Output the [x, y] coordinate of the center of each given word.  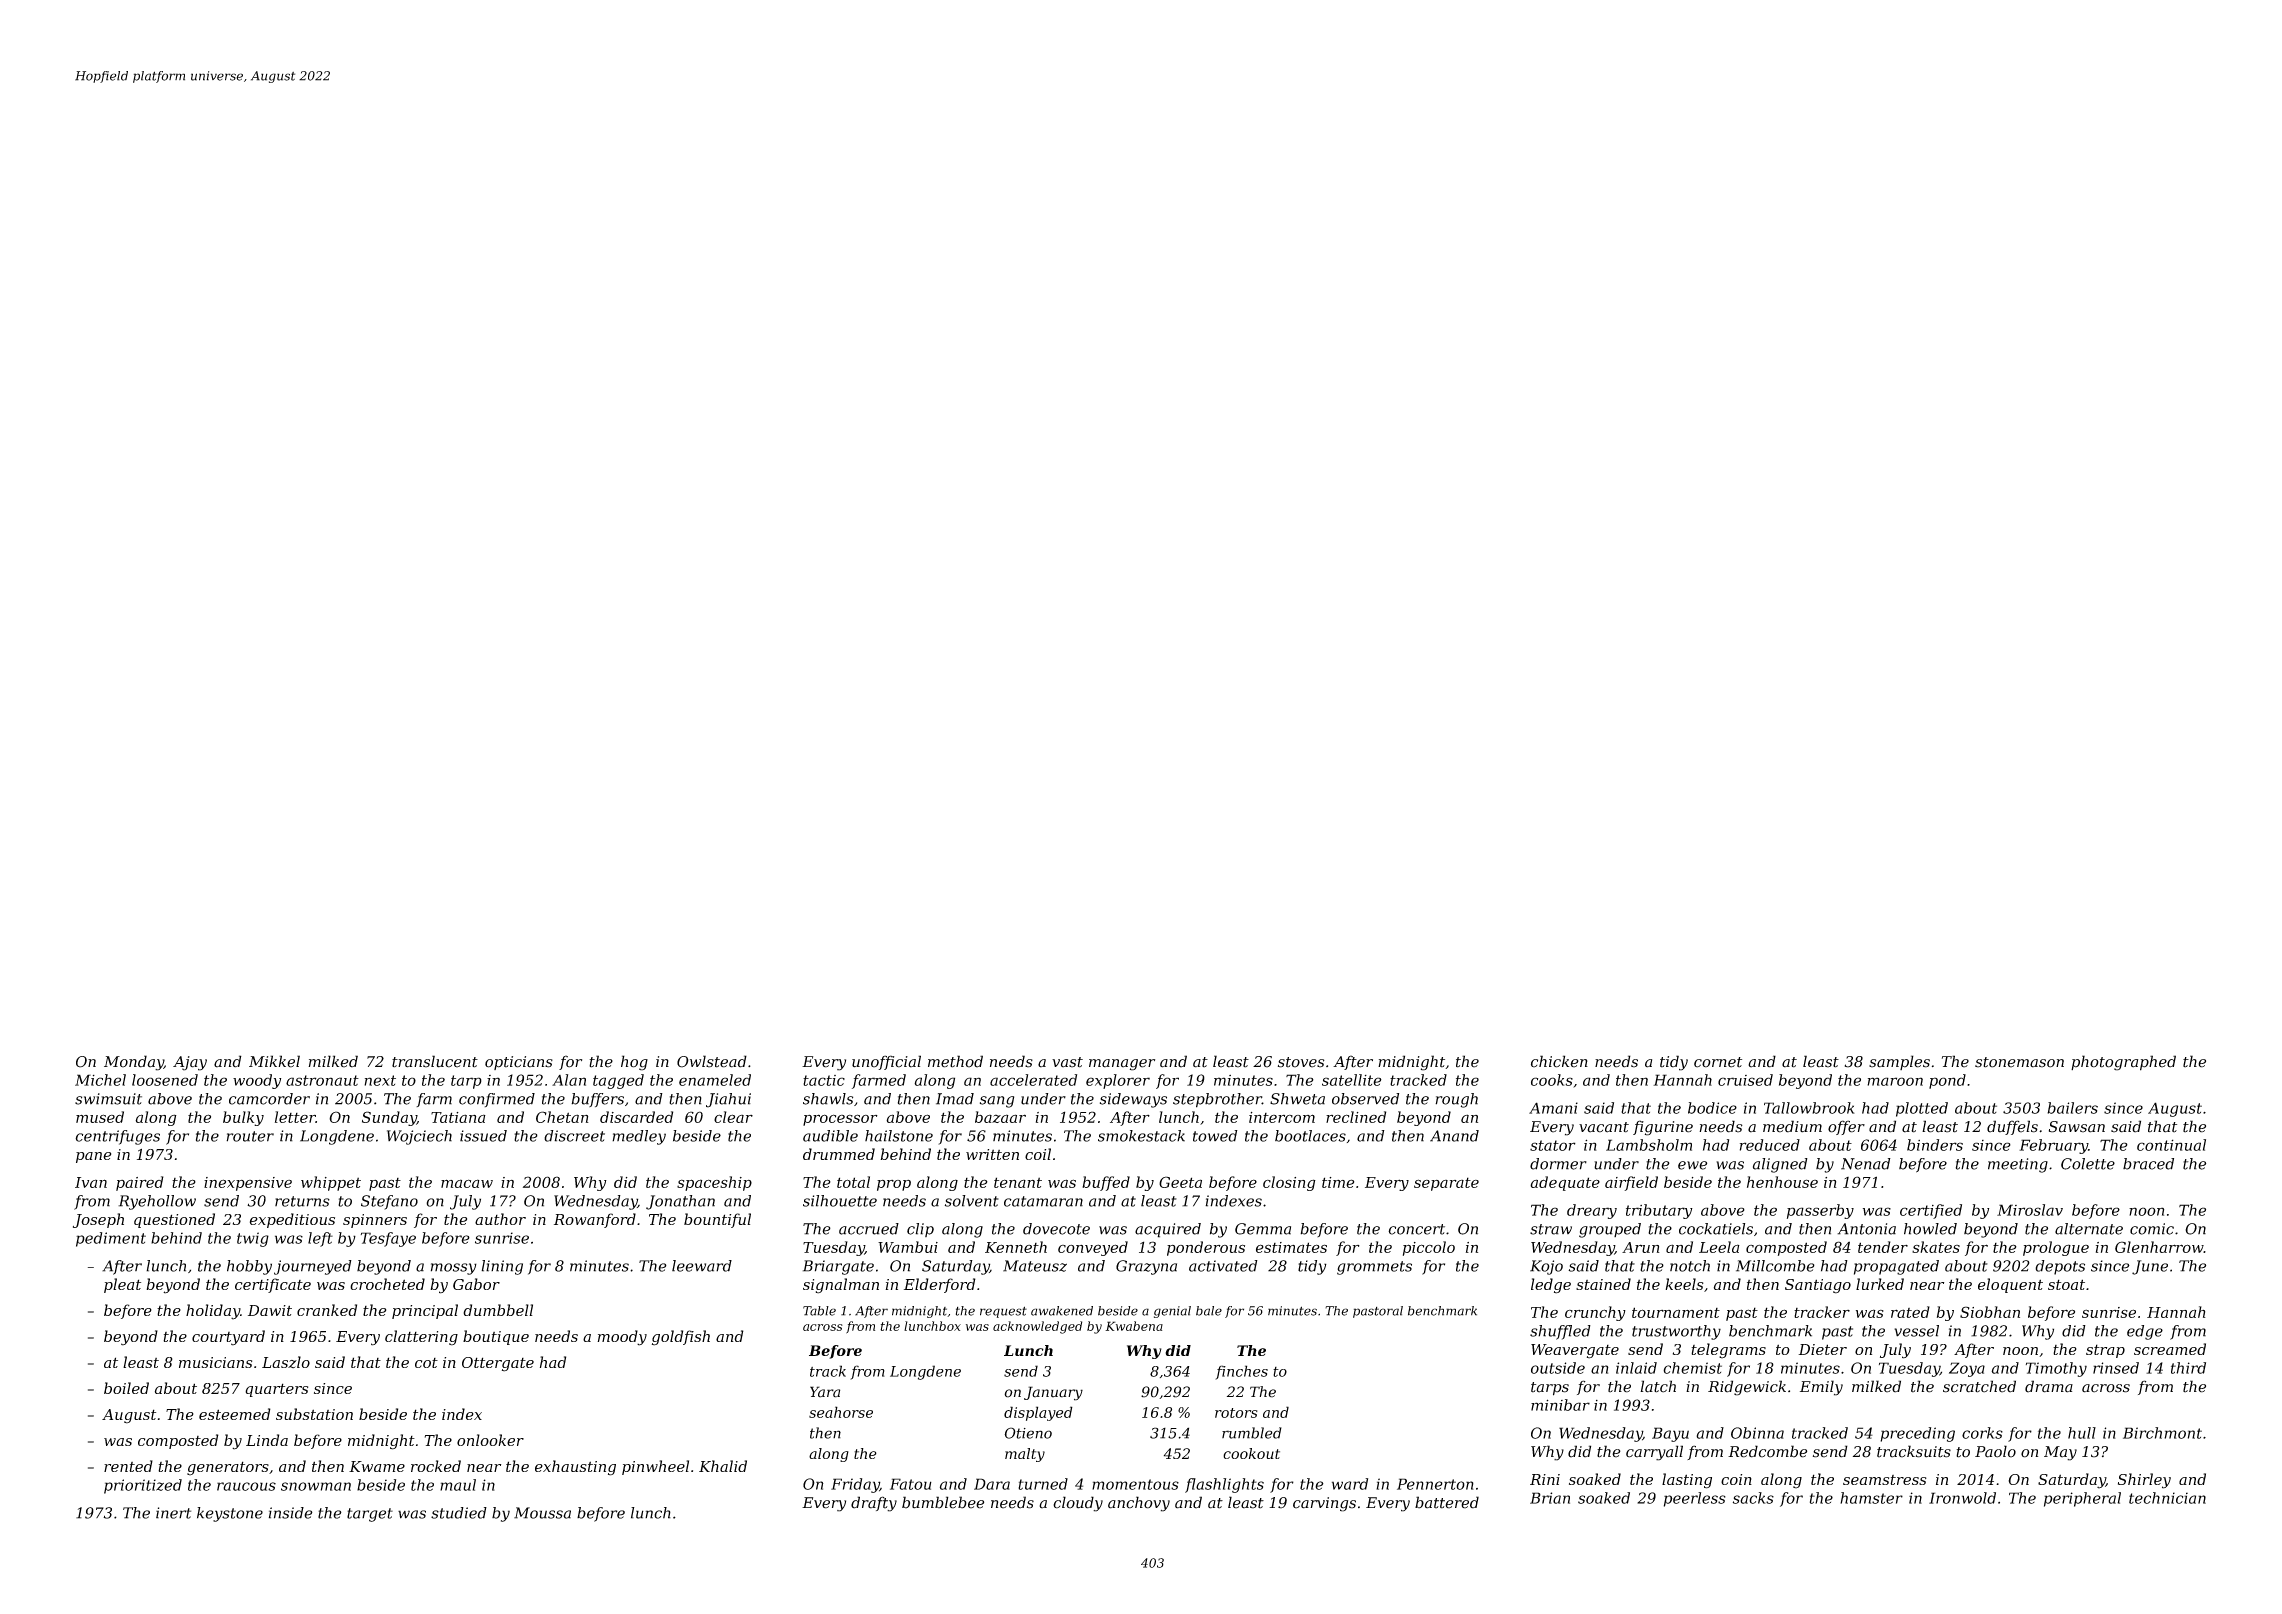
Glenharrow [2159, 1247]
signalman [841, 1286]
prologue [2056, 1248]
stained [1603, 1284]
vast [1067, 1062]
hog [634, 1063]
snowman [316, 1486]
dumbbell [498, 1310]
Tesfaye [388, 1239]
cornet [1718, 1062]
